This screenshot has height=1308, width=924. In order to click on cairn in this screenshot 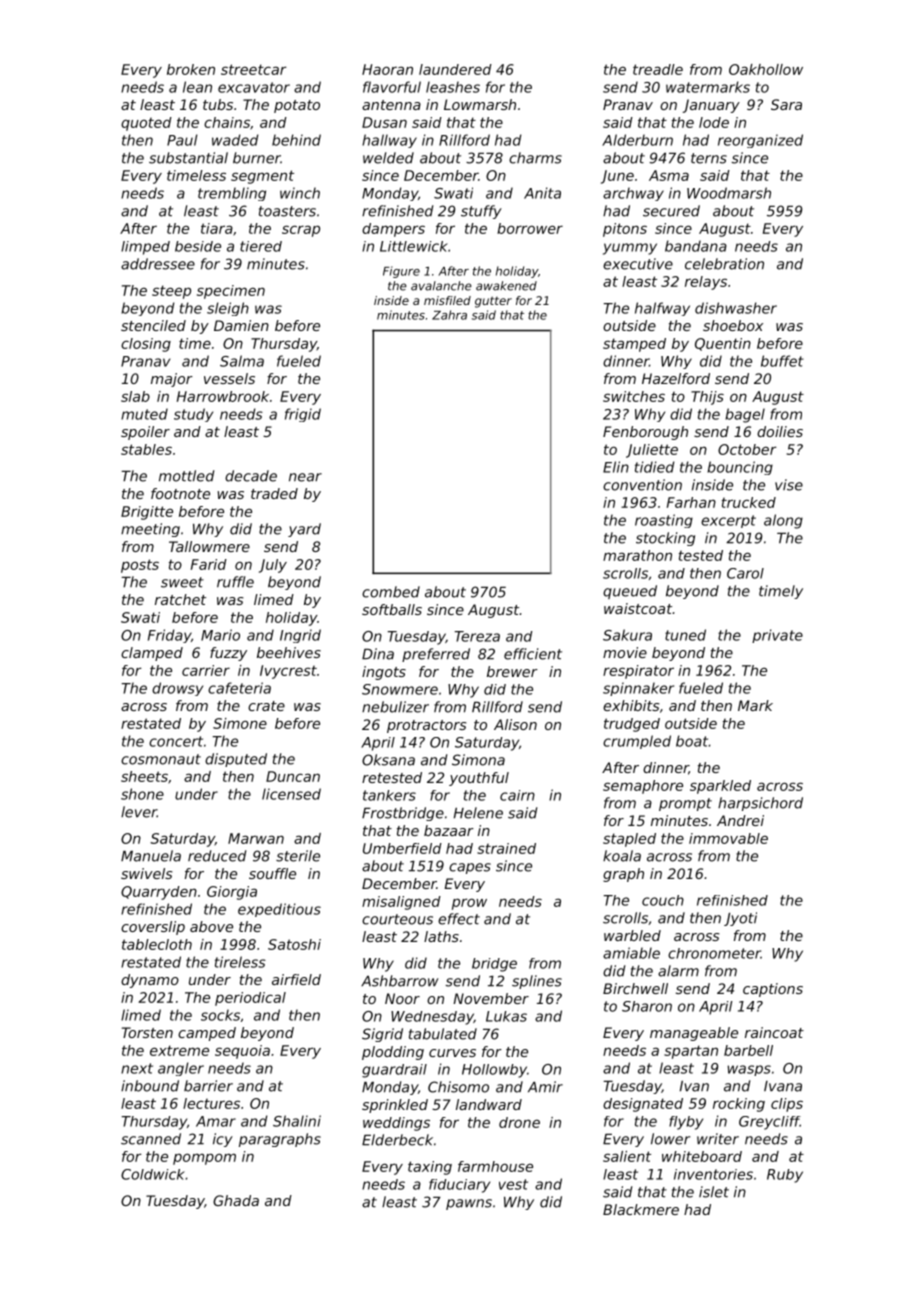, I will do `click(517, 795)`.
